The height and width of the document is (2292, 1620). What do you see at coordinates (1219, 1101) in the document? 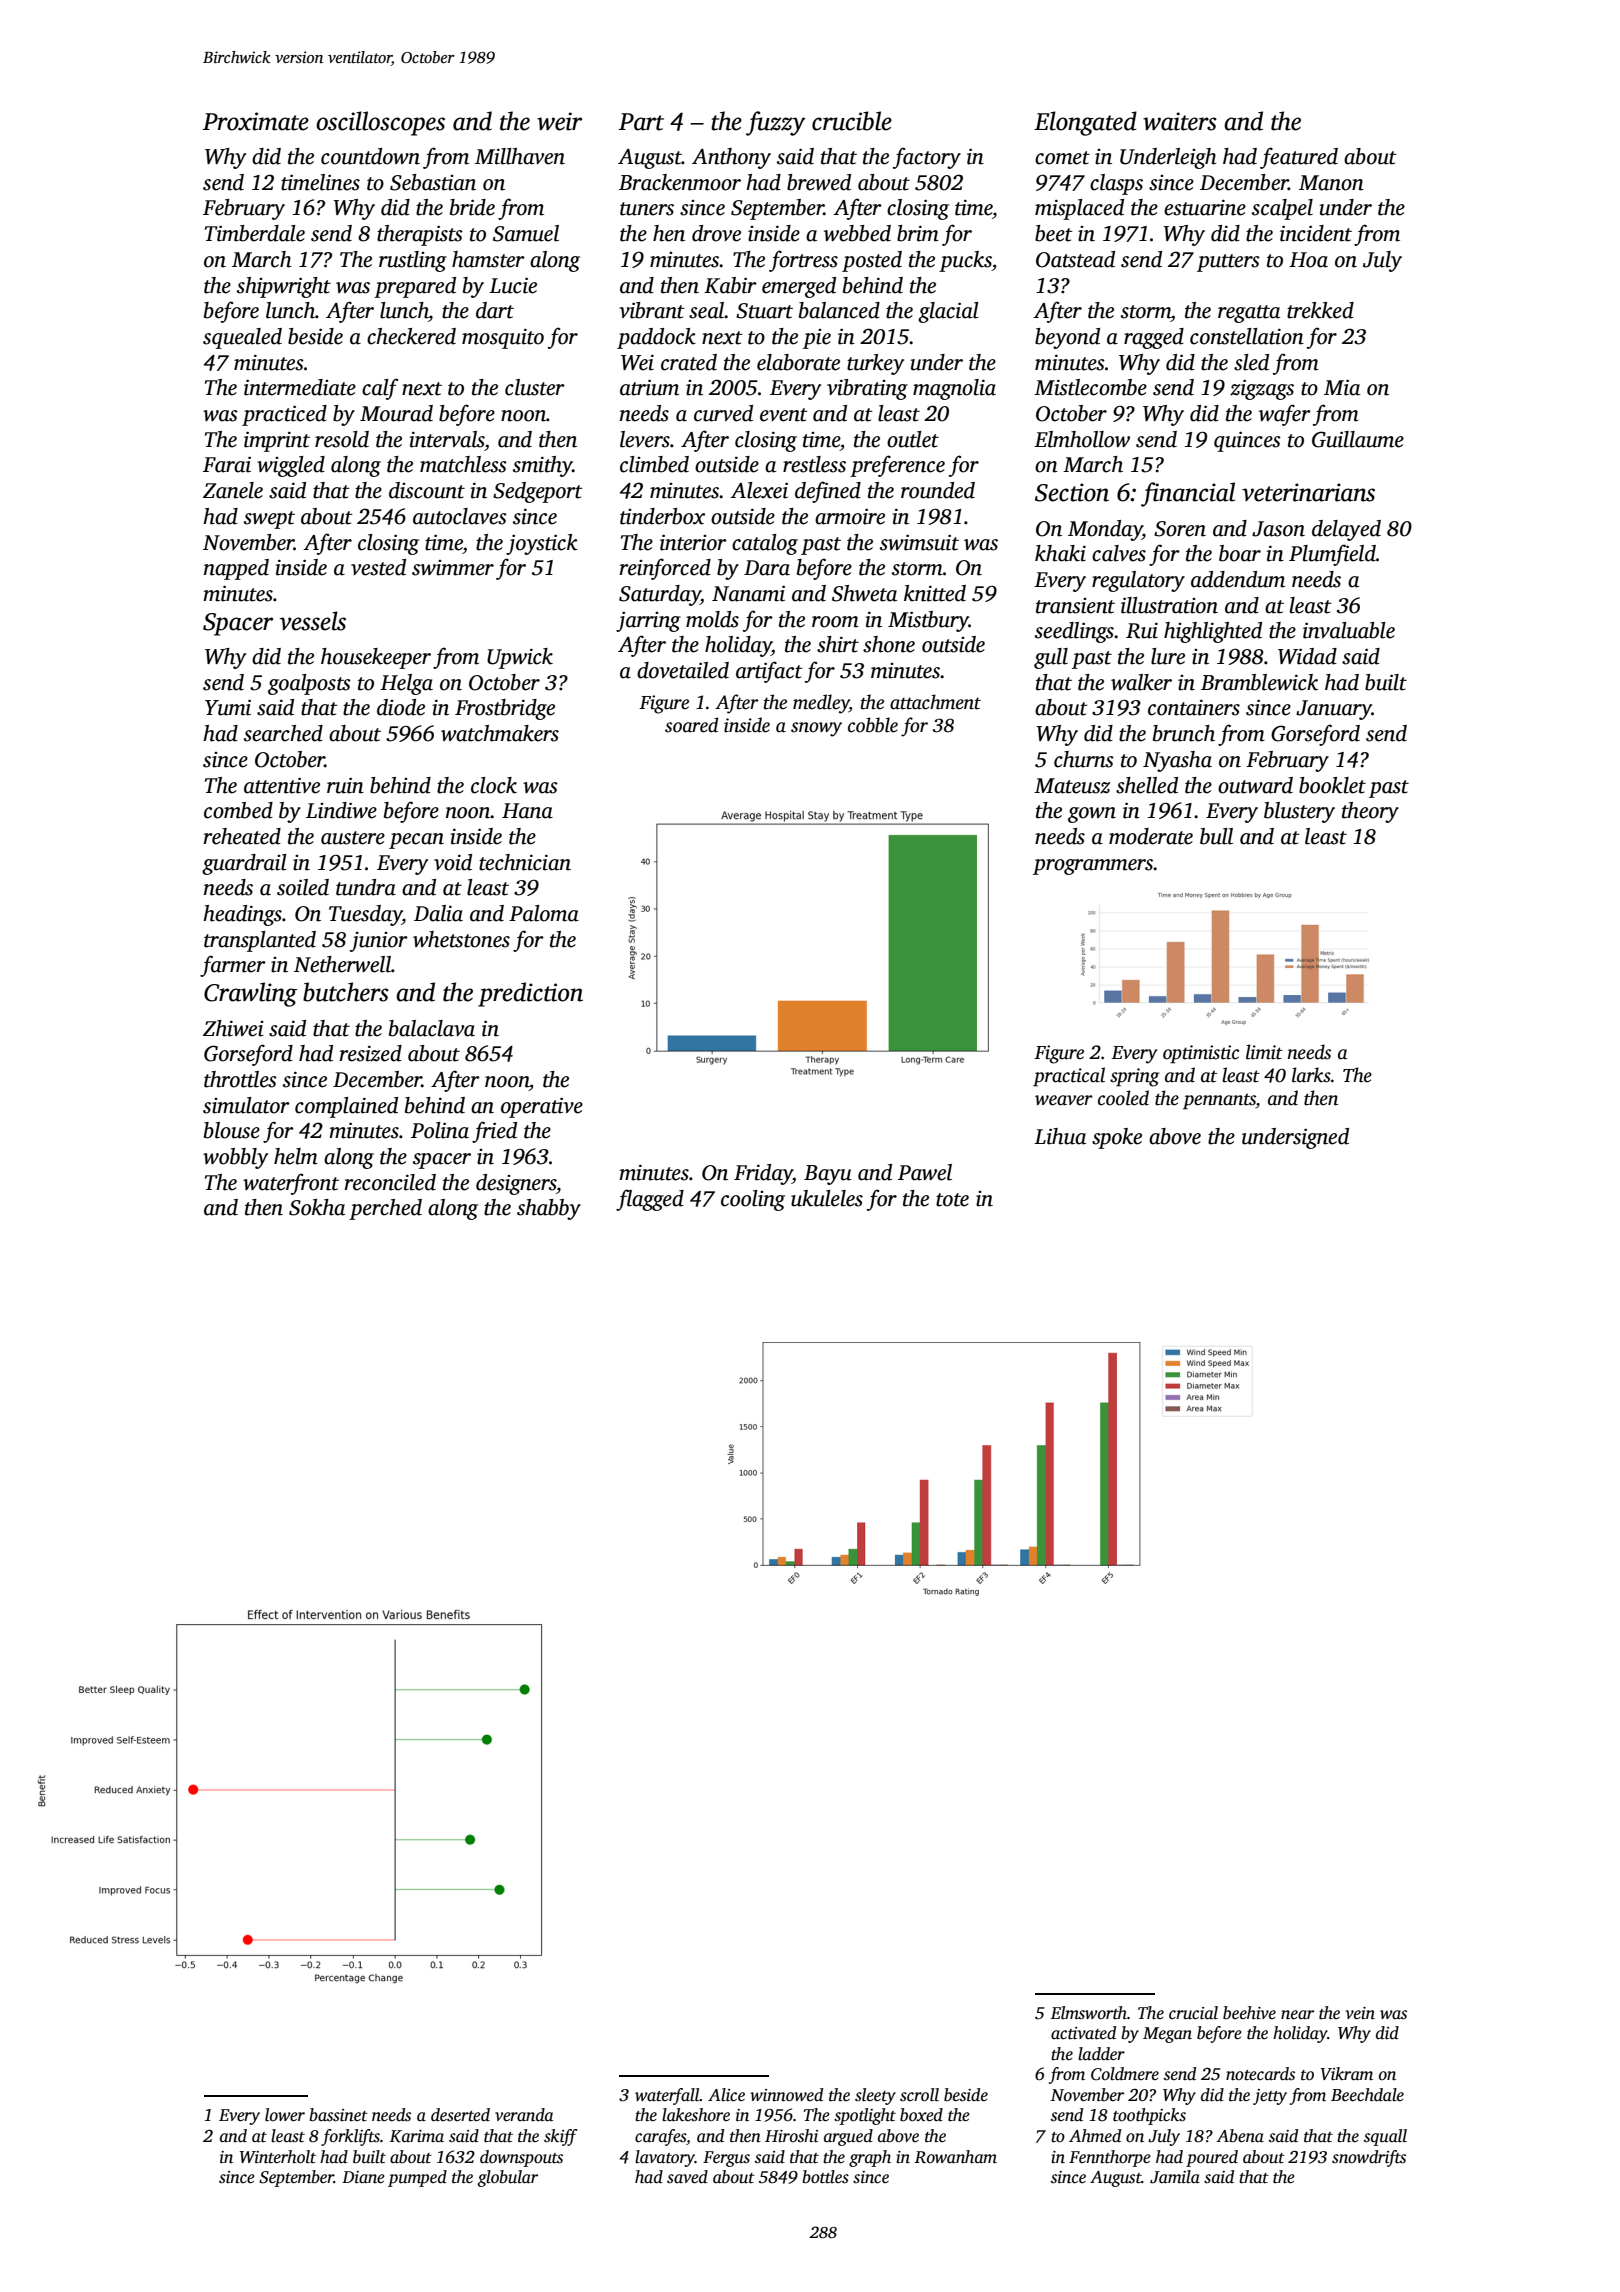
I see `pennants` at bounding box center [1219, 1101].
